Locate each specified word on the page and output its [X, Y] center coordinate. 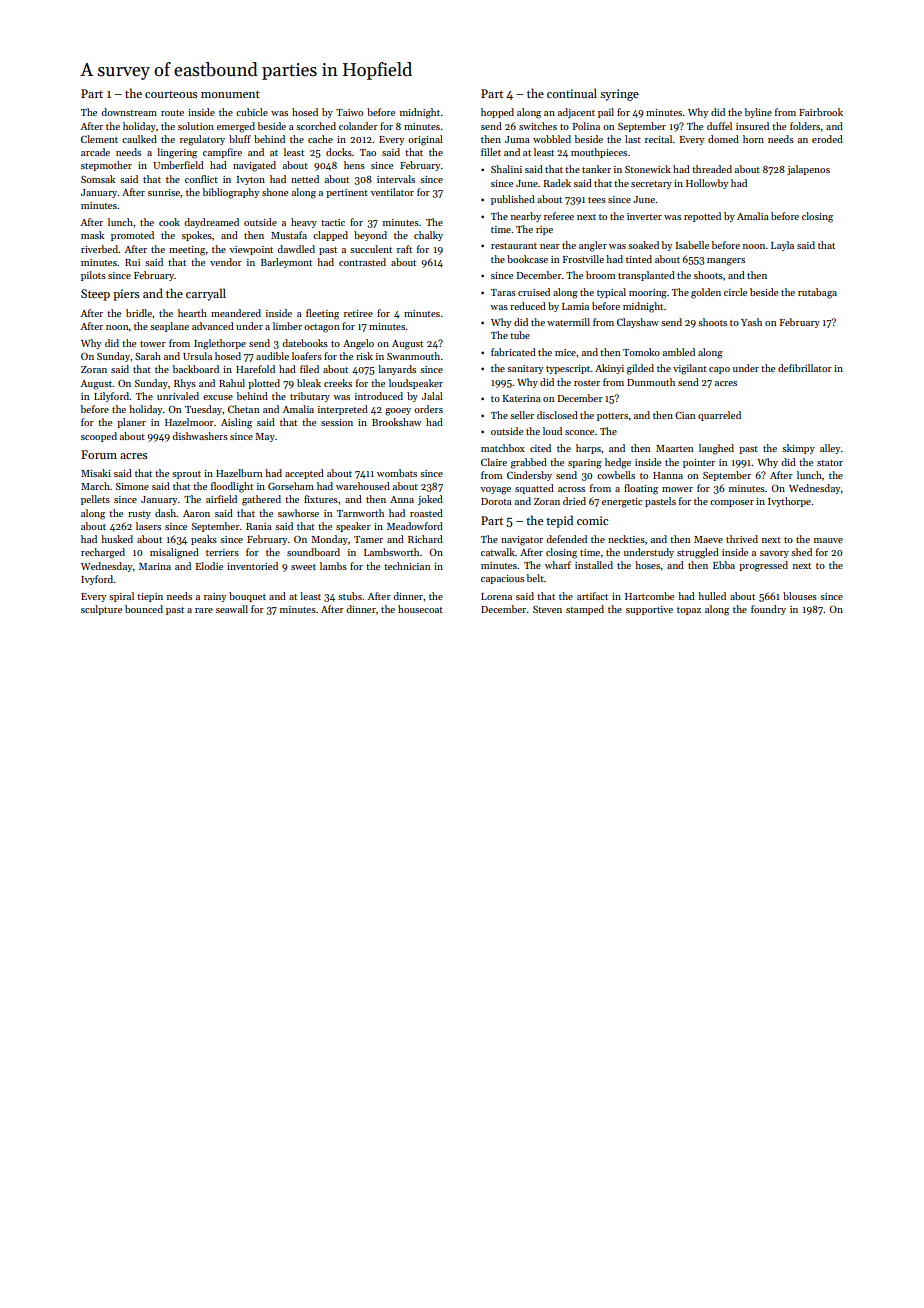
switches [538, 126]
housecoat [420, 609]
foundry [768, 610]
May [265, 437]
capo [719, 370]
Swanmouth [413, 356]
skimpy [798, 449]
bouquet [247, 597]
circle [735, 292]
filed [309, 369]
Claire [494, 462]
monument [230, 94]
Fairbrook [821, 112]
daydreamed [211, 223]
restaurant [514, 246]
